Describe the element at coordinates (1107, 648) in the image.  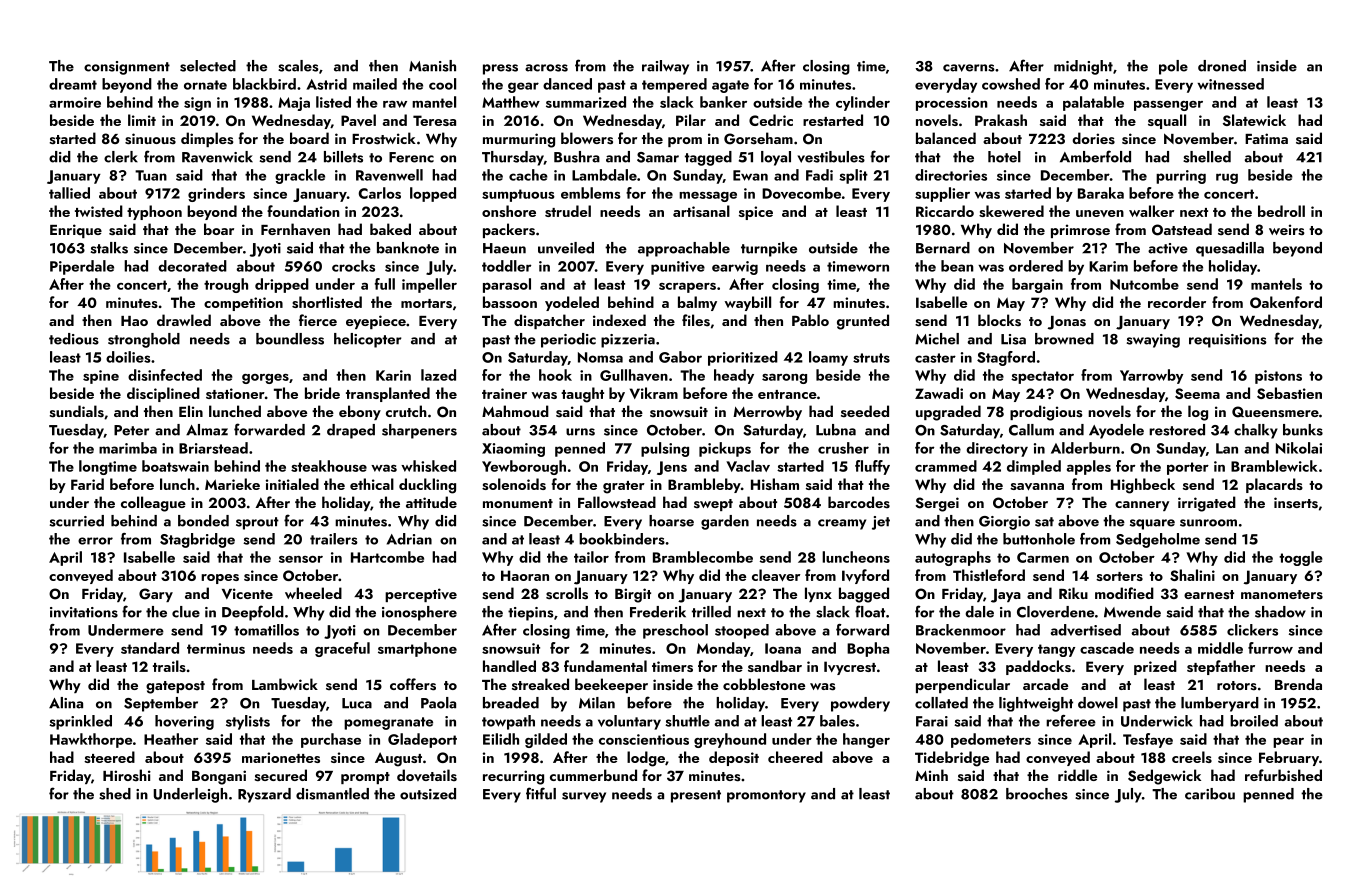
I see `cascade` at that location.
